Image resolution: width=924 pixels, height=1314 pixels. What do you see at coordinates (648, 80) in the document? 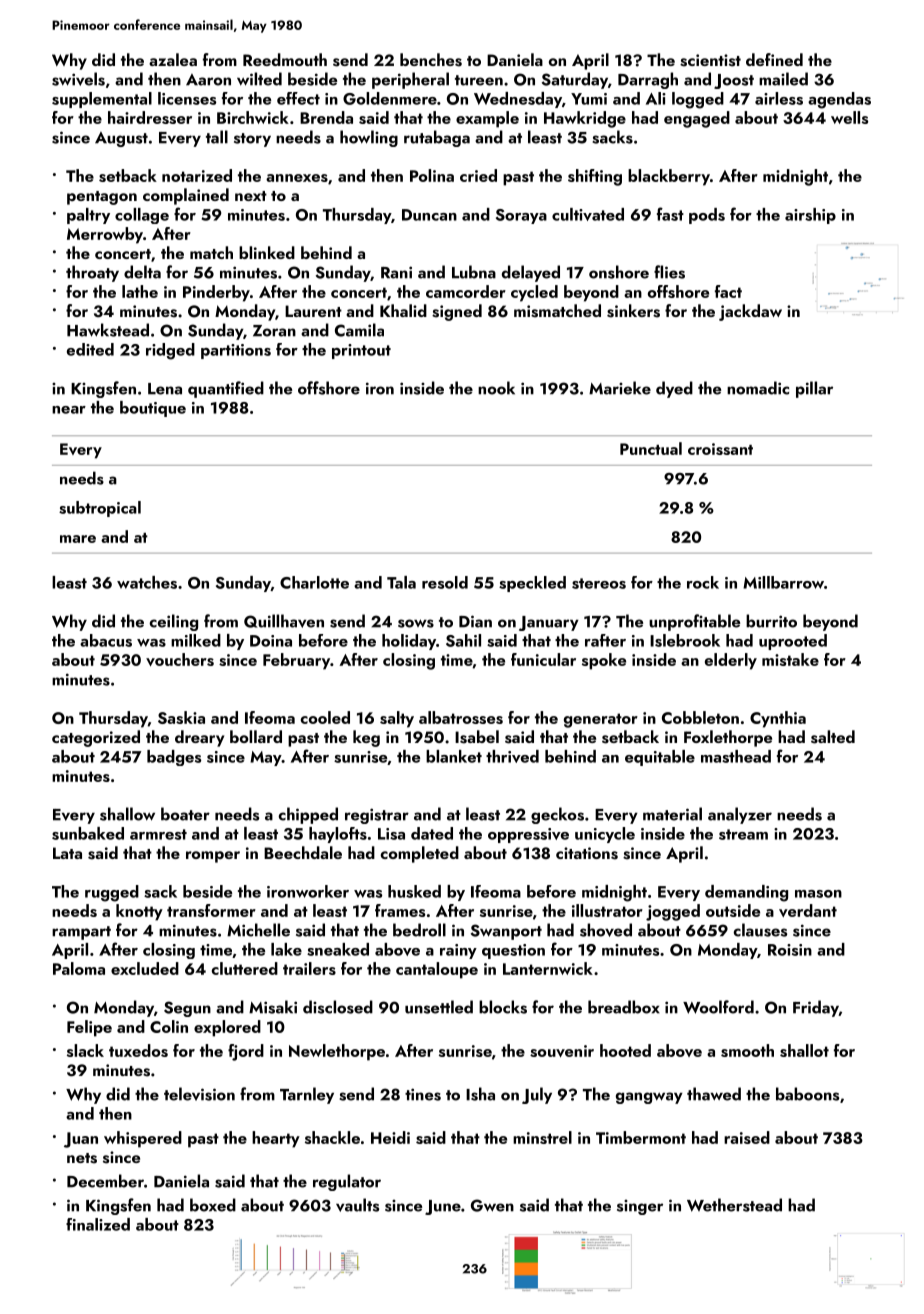
I see `Darragh` at bounding box center [648, 80].
